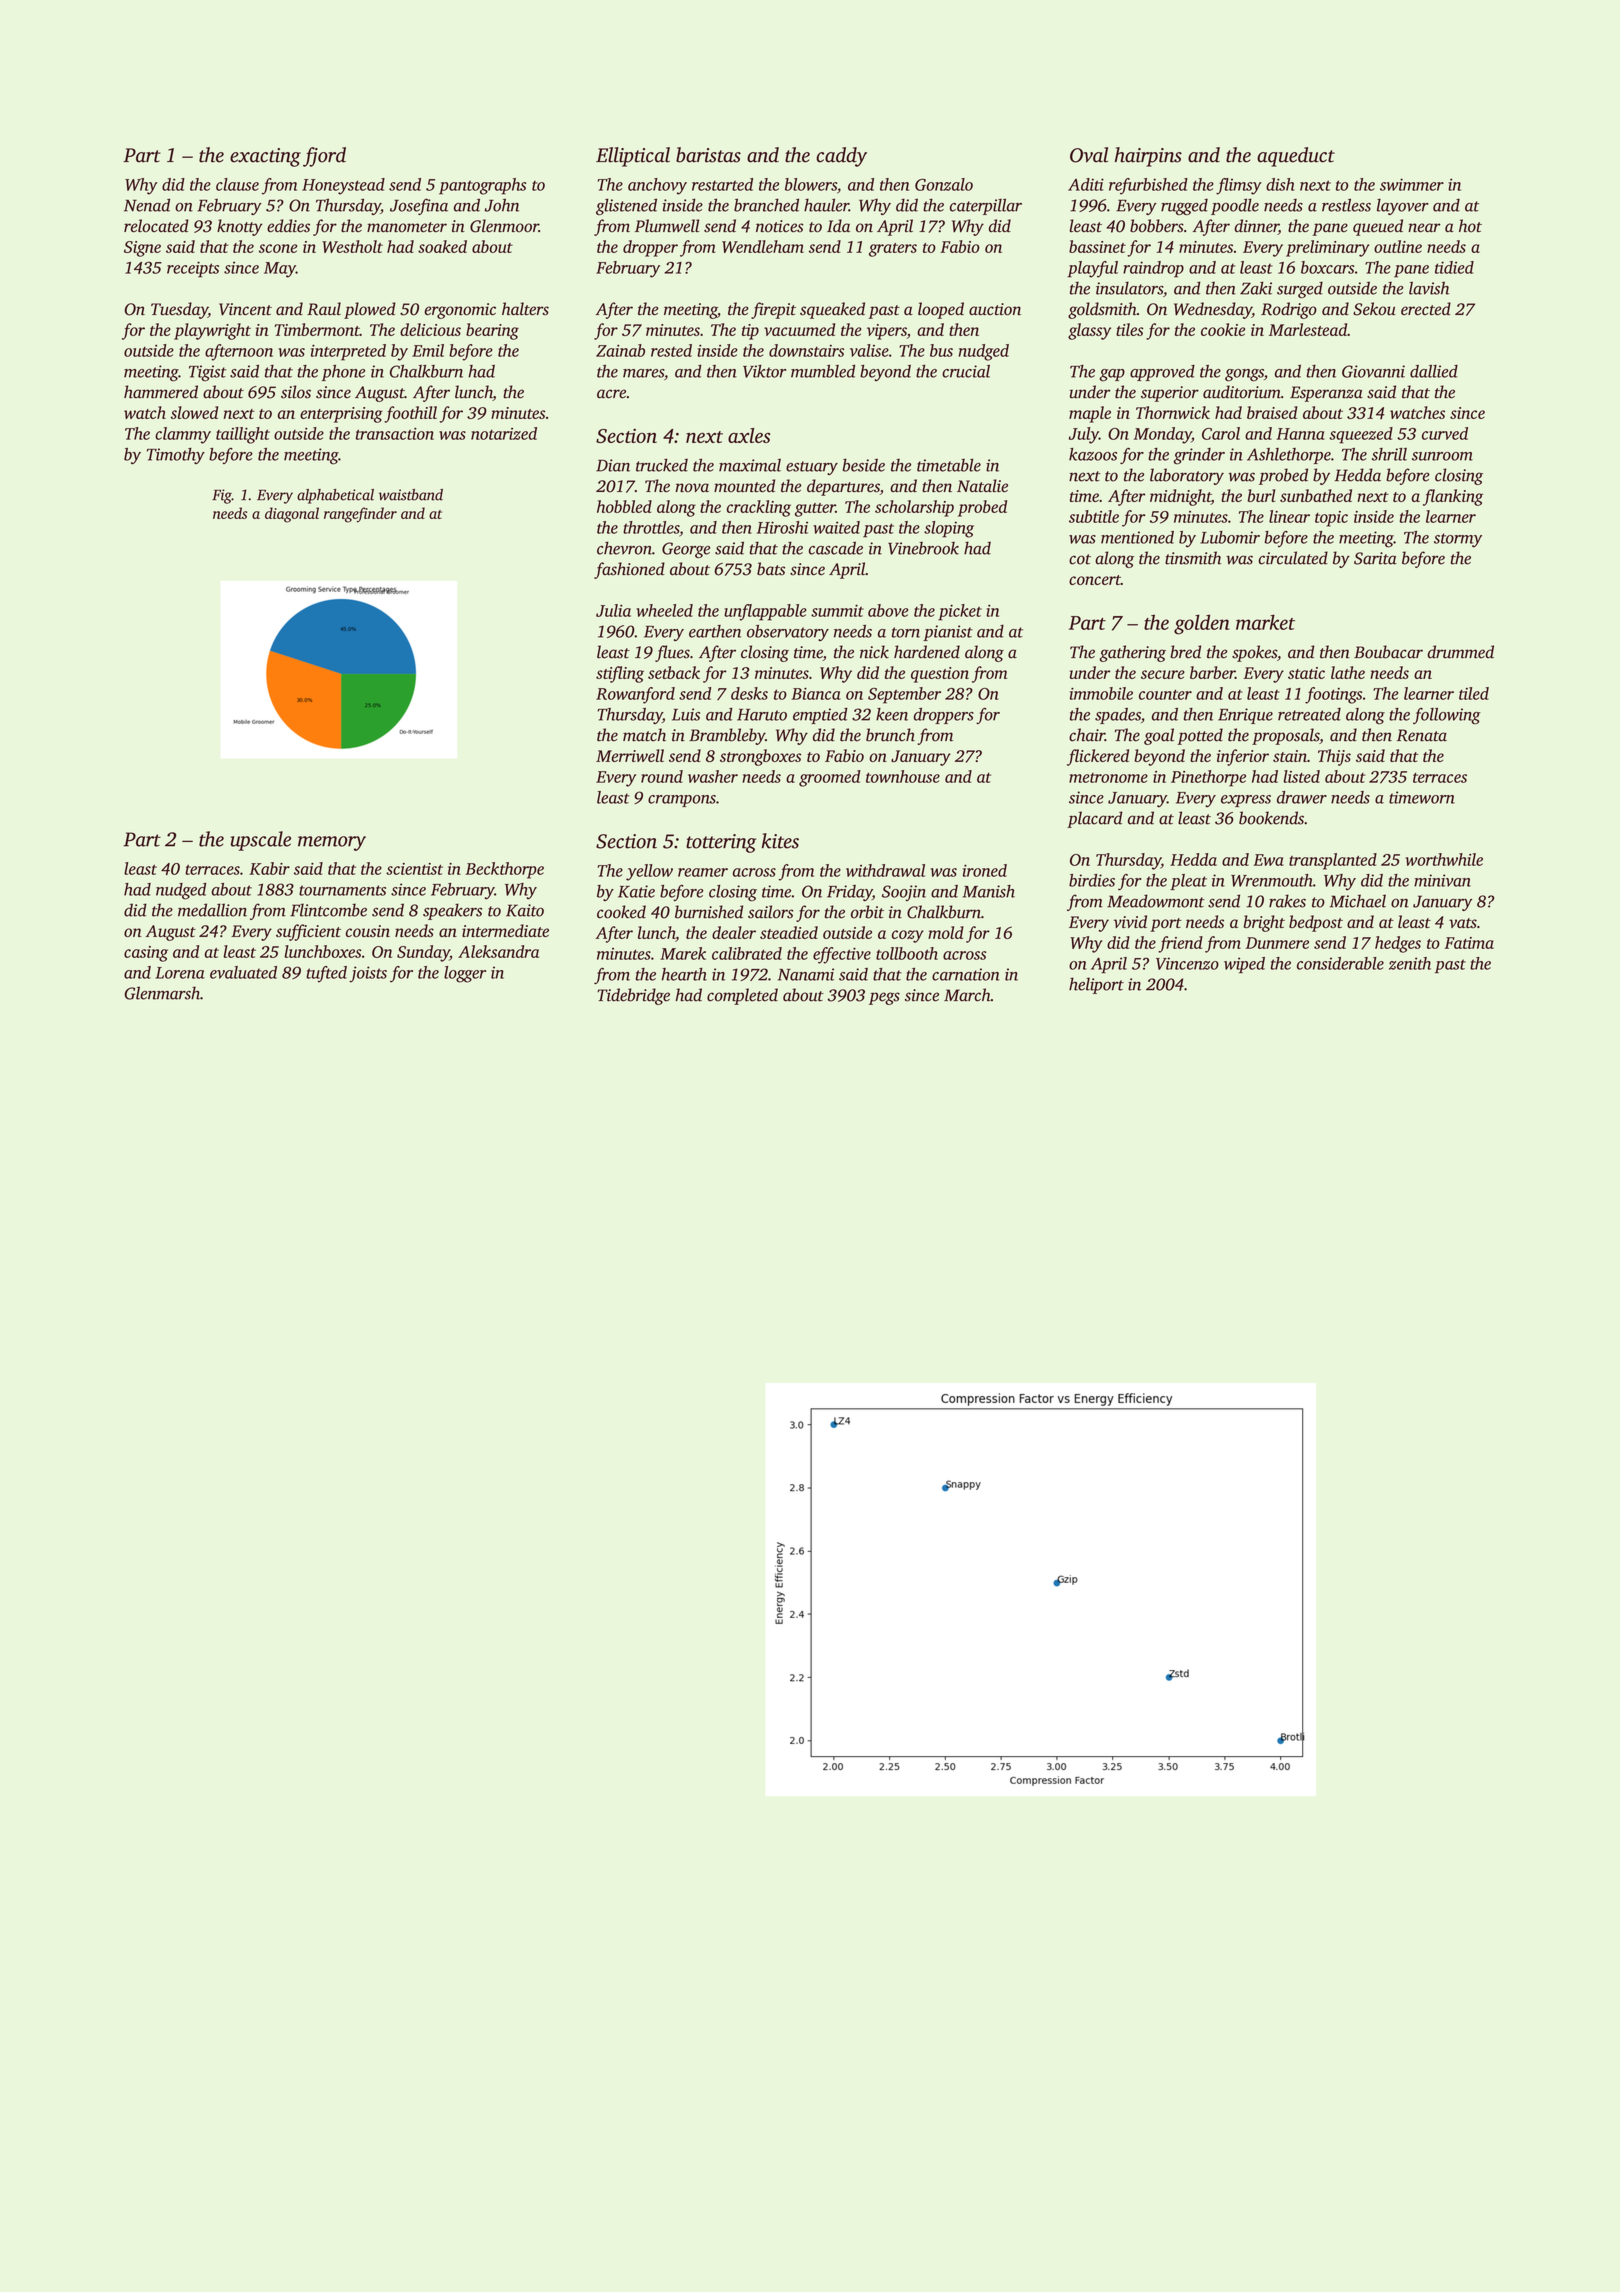 The width and height of the screenshot is (1620, 2292). I want to click on exacting, so click(265, 157).
